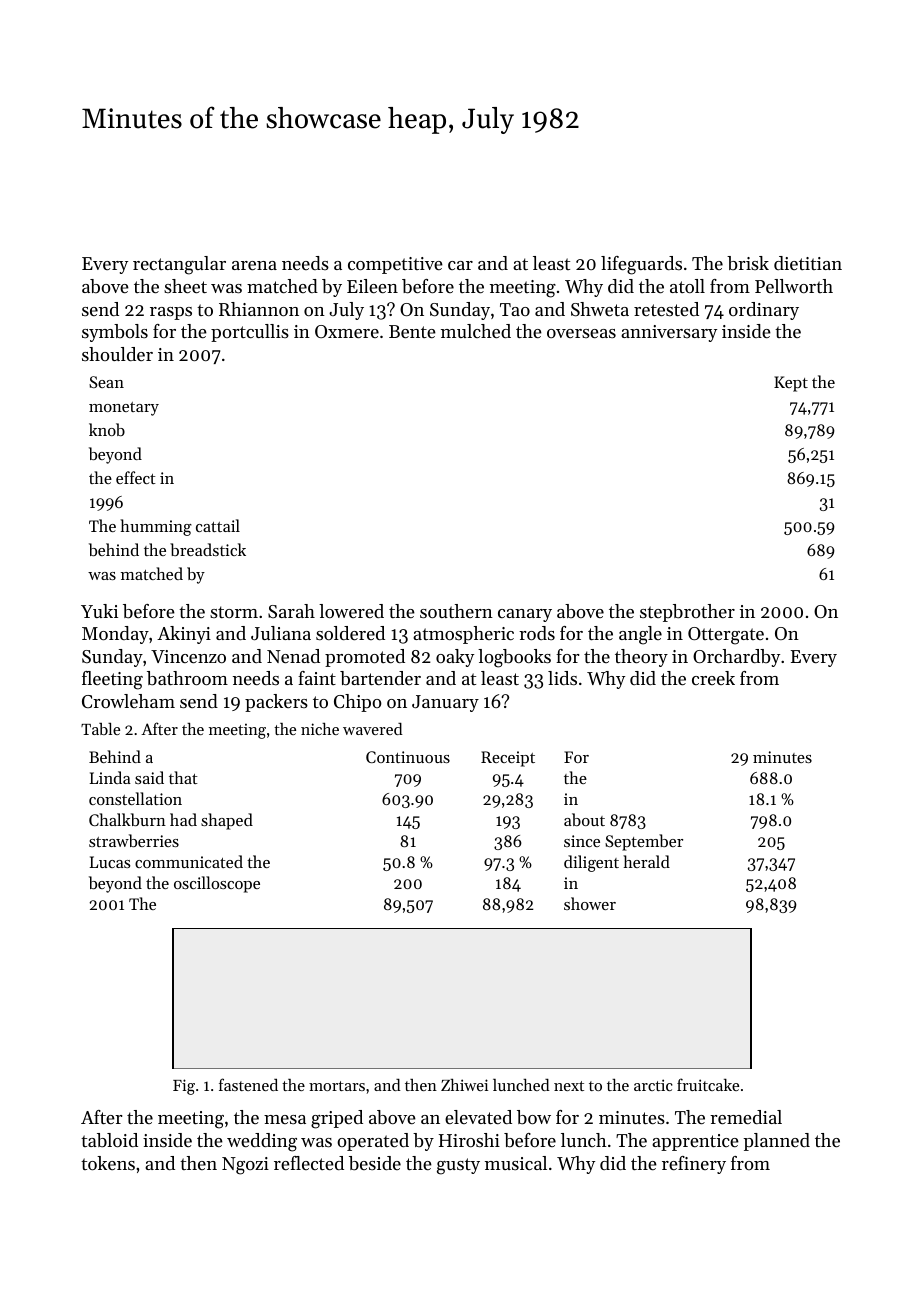  I want to click on apprentice, so click(695, 1142).
